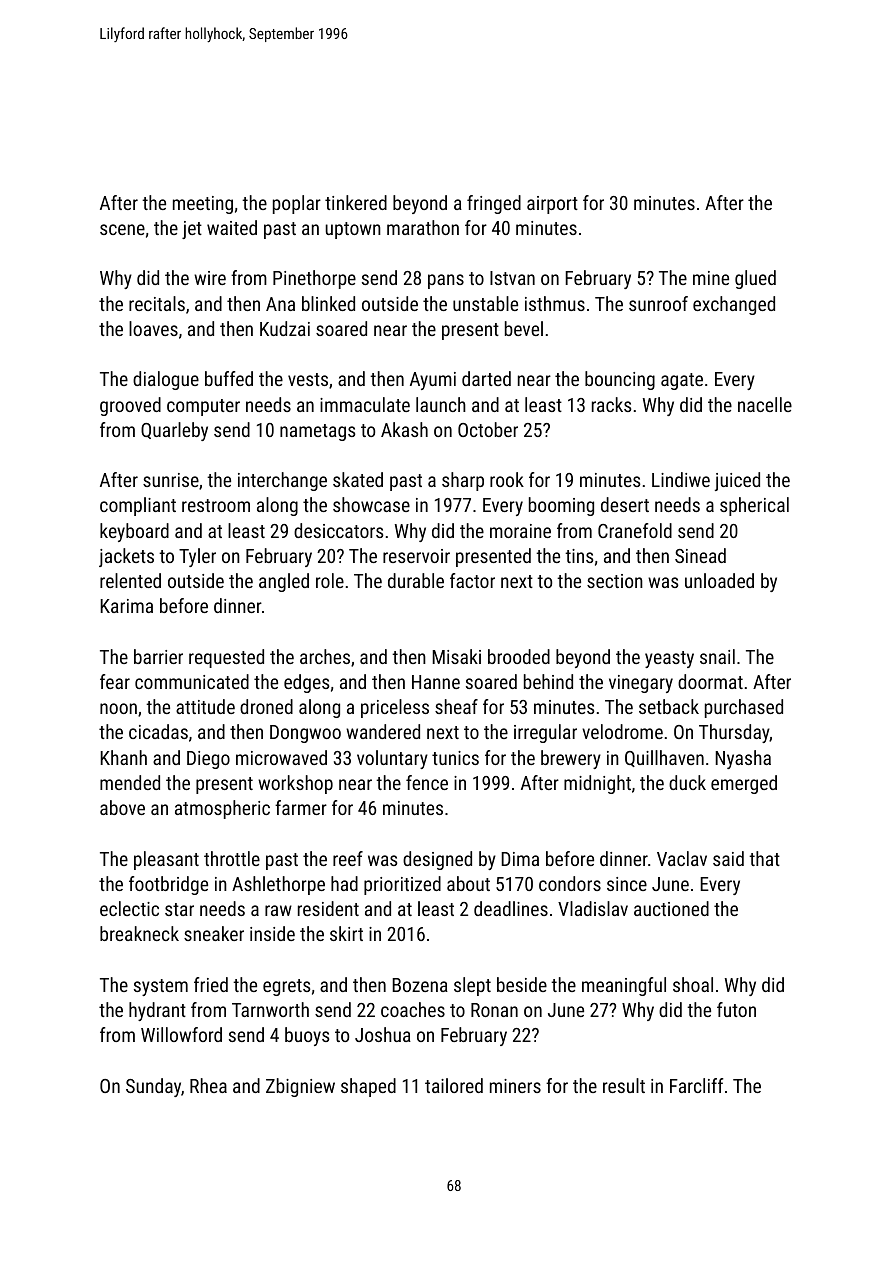 Image resolution: width=893 pixels, height=1268 pixels. I want to click on attitude, so click(205, 706).
